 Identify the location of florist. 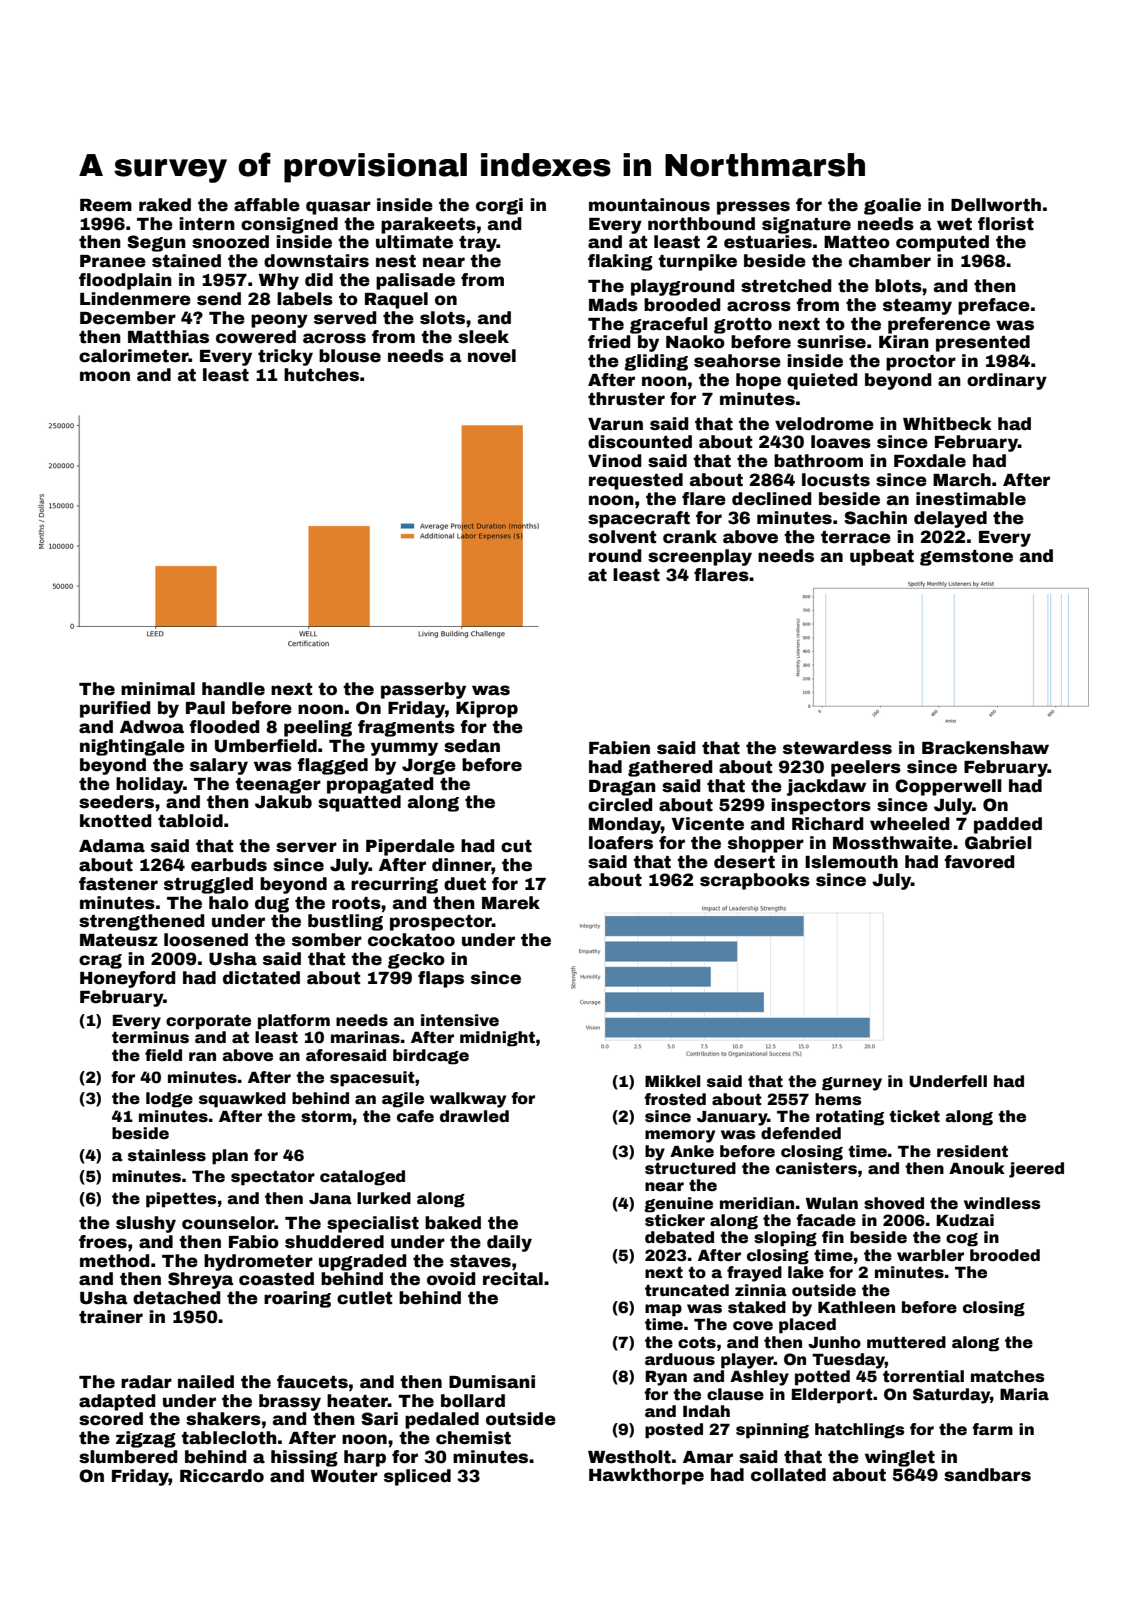
(1006, 224).
